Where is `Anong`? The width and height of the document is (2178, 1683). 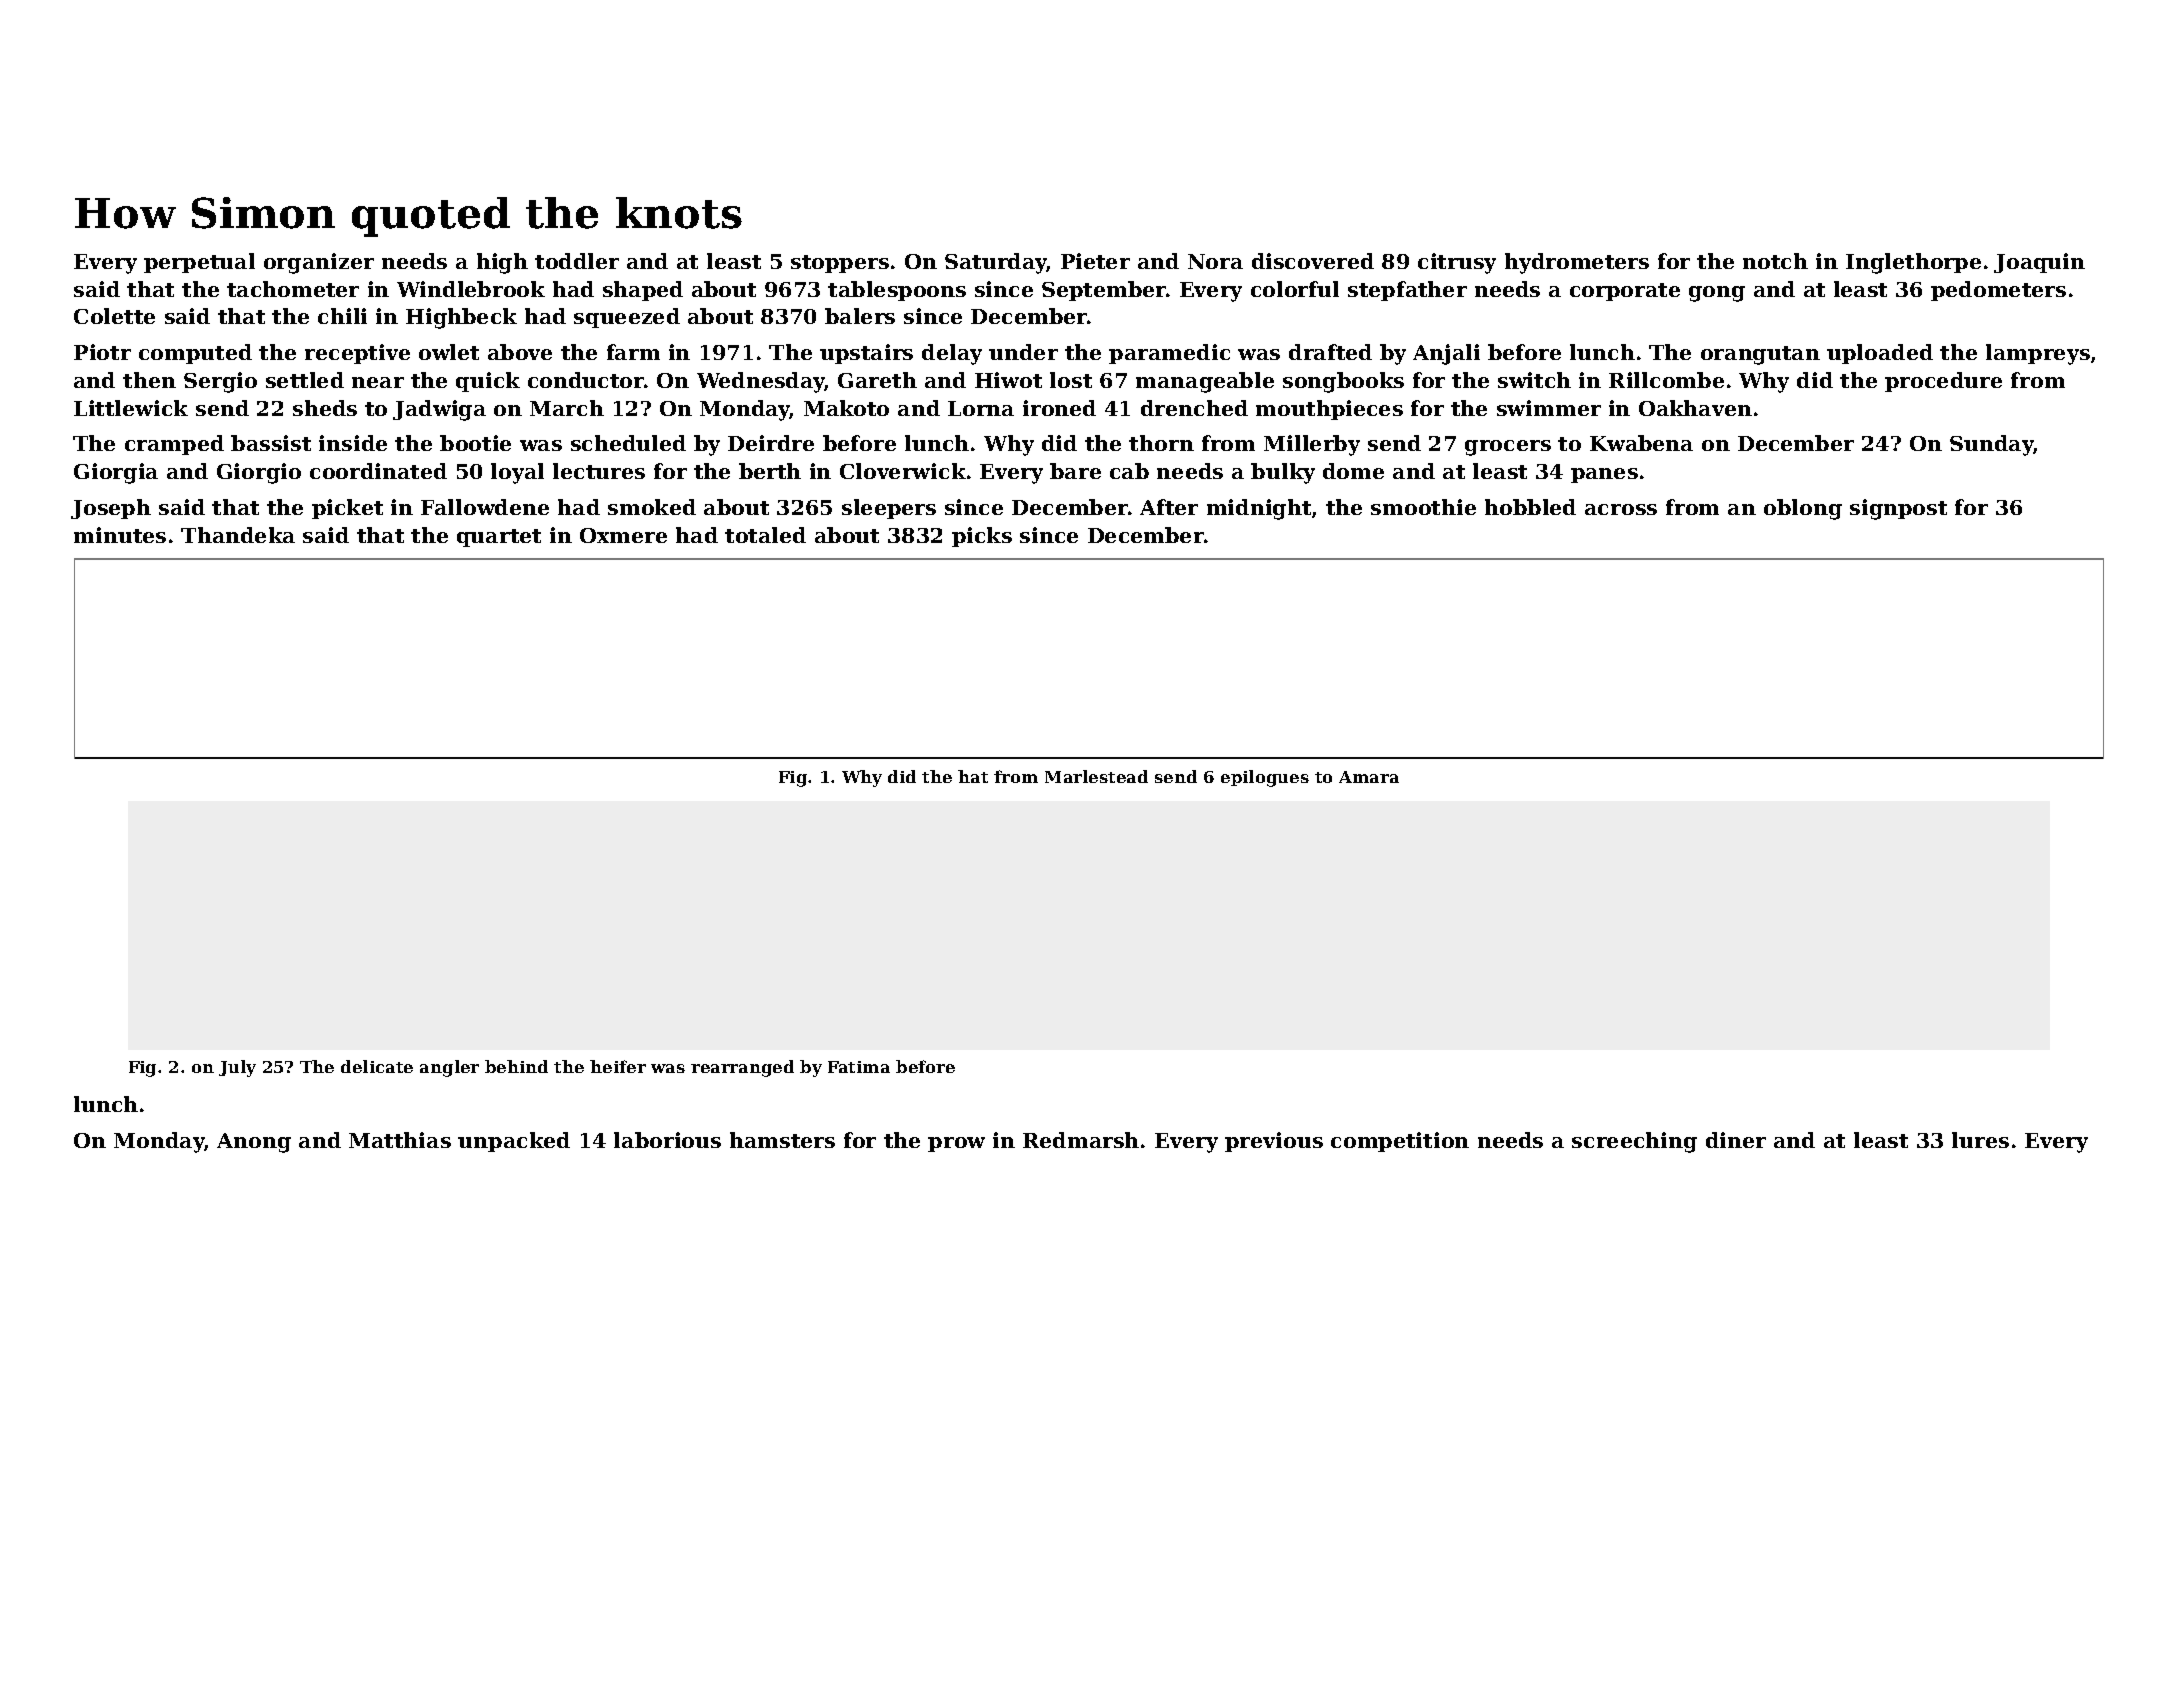
Anong is located at coordinates (254, 1143).
